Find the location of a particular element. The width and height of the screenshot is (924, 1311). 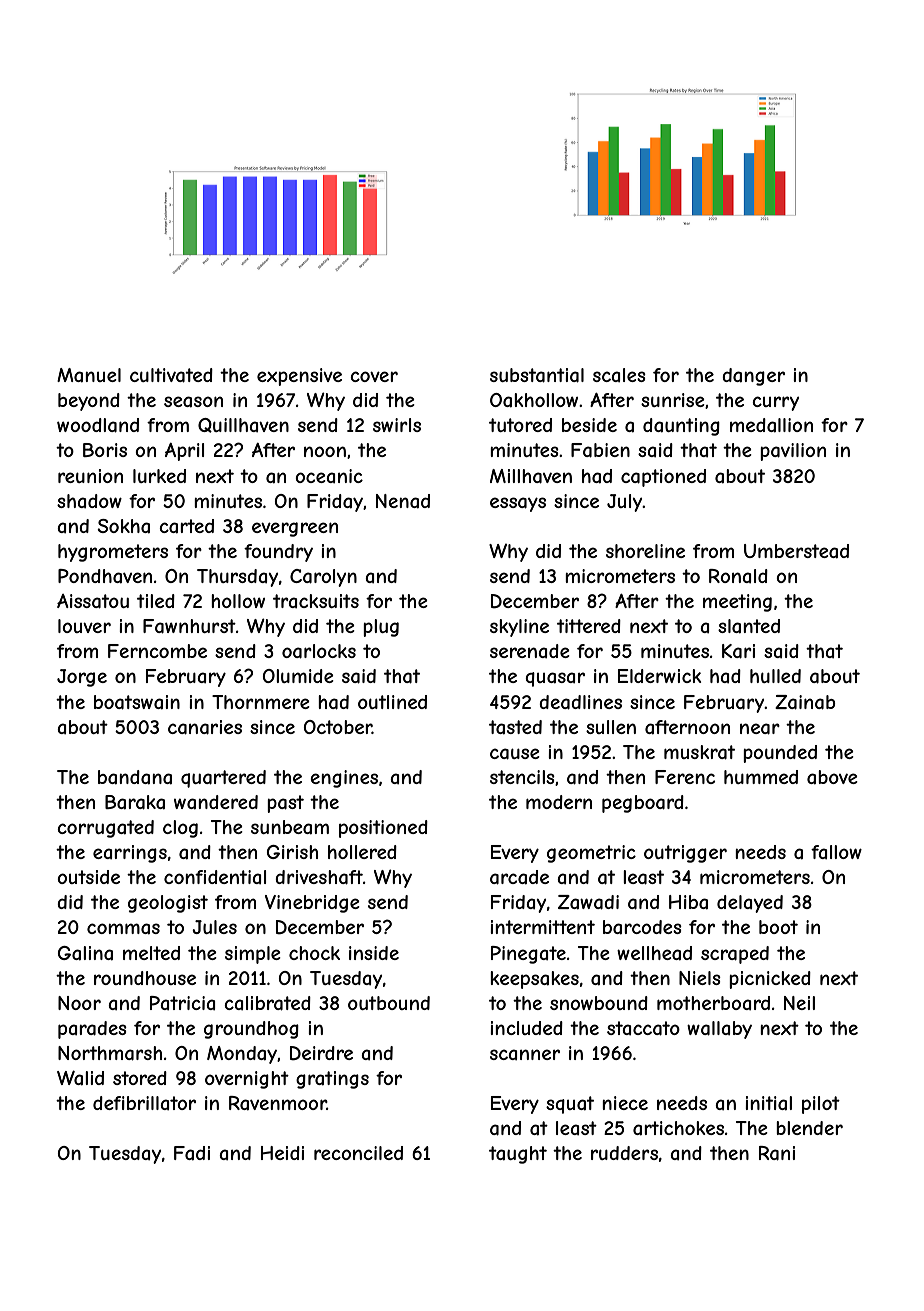

boot is located at coordinates (778, 927).
